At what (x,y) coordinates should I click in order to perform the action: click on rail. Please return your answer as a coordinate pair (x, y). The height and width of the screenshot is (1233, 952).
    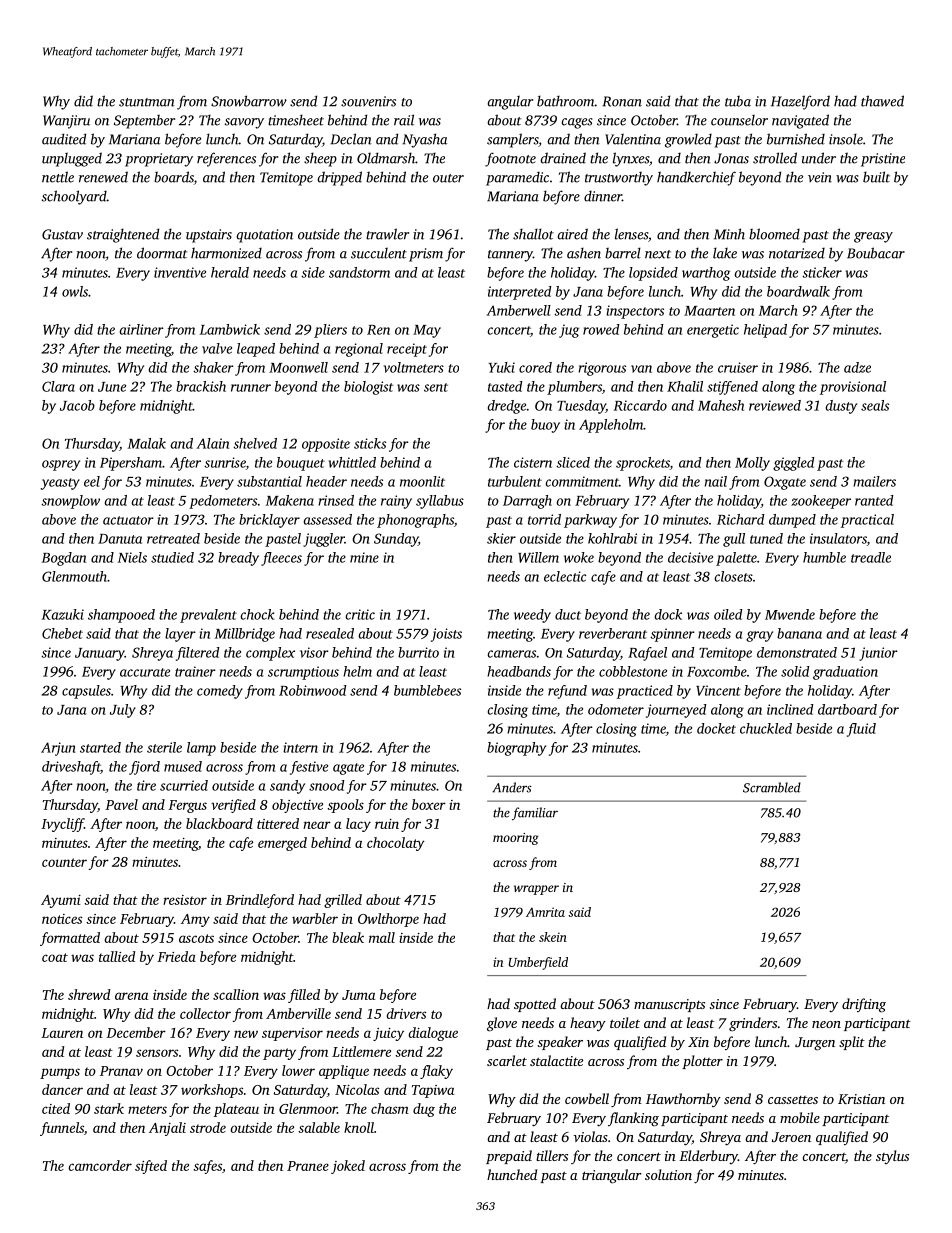
    Looking at the image, I should click on (404, 120).
